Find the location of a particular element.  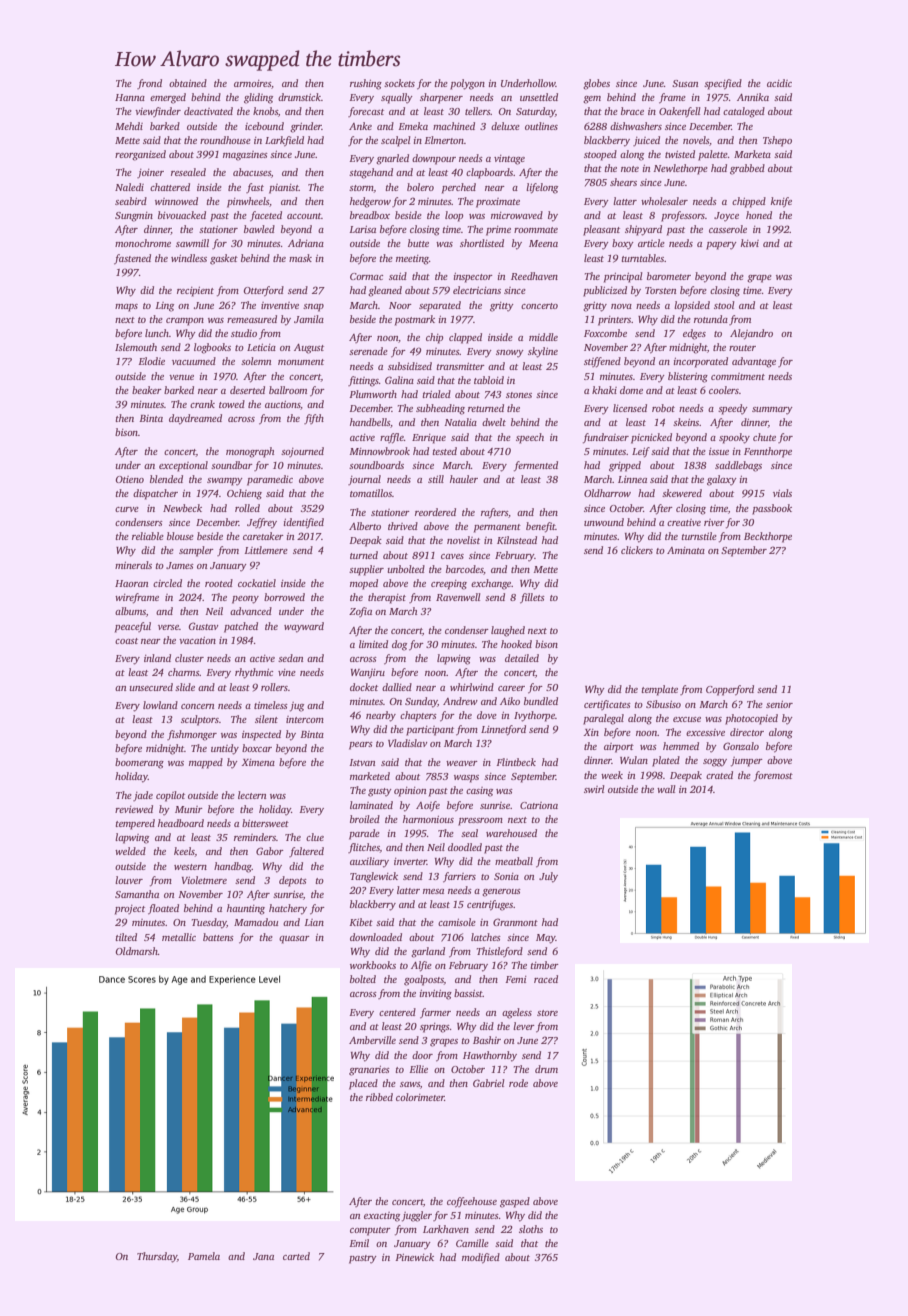

placed is located at coordinates (363, 1084).
